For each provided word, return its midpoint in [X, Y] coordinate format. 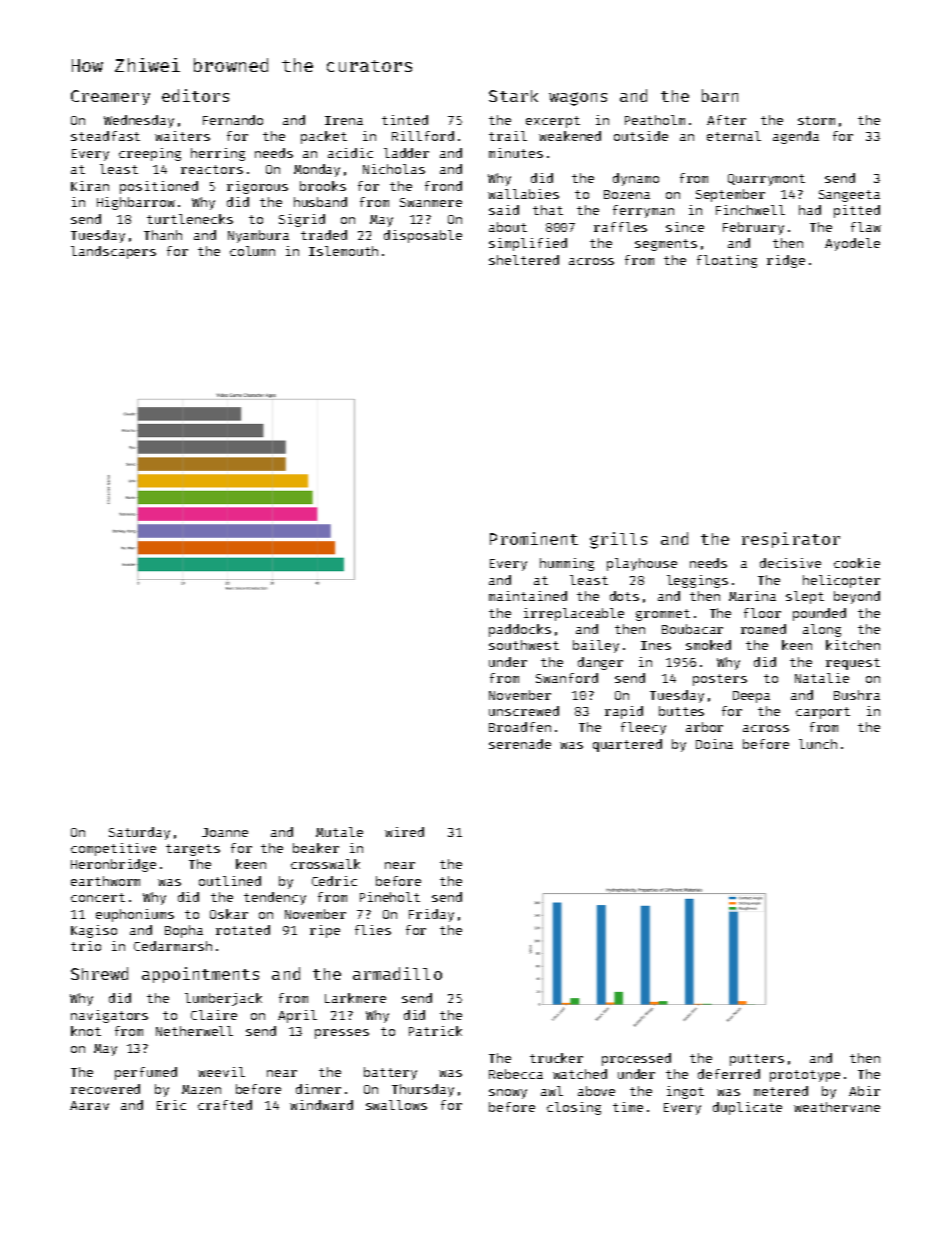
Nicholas [394, 169]
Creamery [110, 97]
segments [666, 245]
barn [720, 95]
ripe [325, 931]
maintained [528, 596]
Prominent [534, 538]
